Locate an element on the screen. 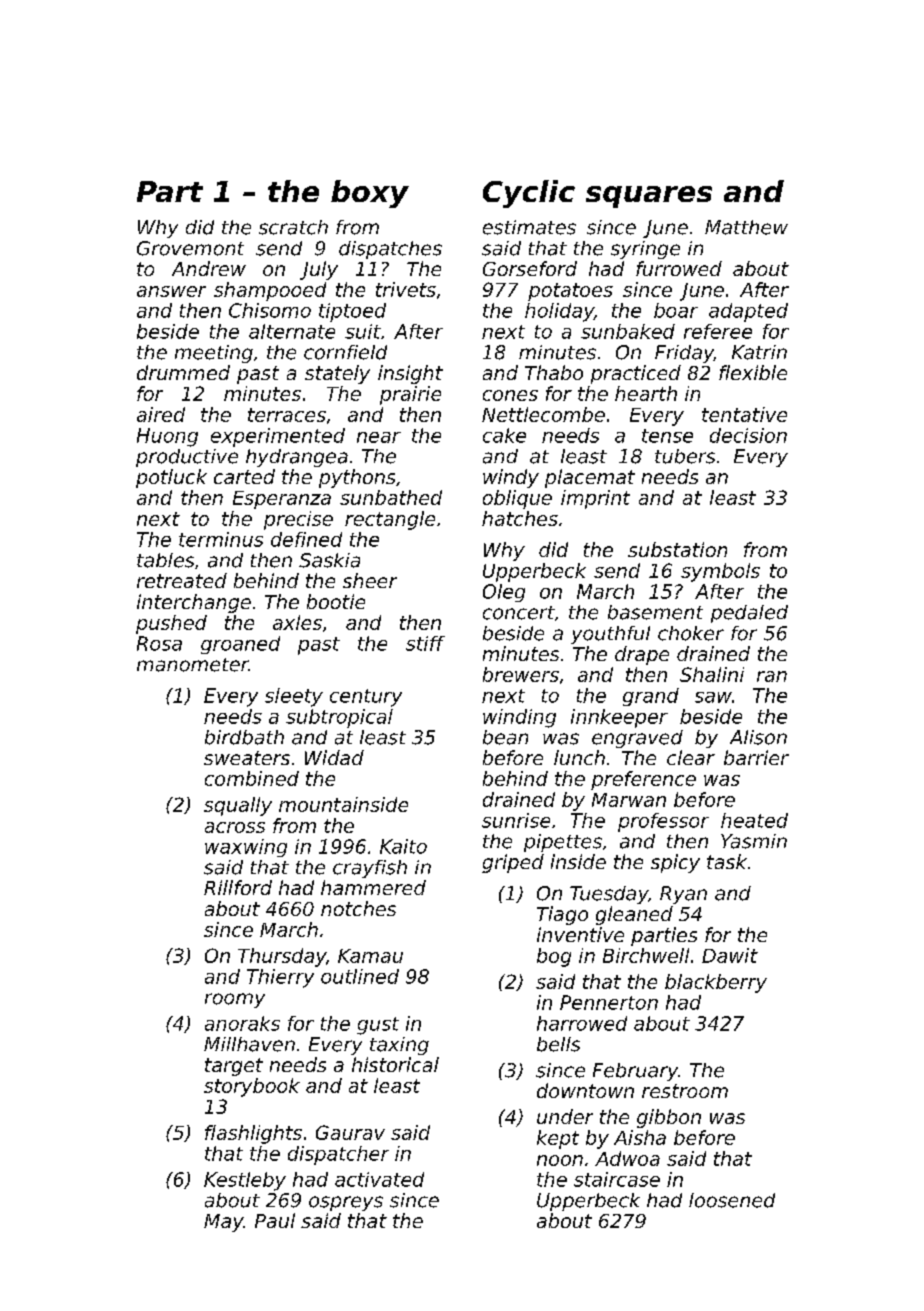  trivets is located at coordinates (406, 289).
